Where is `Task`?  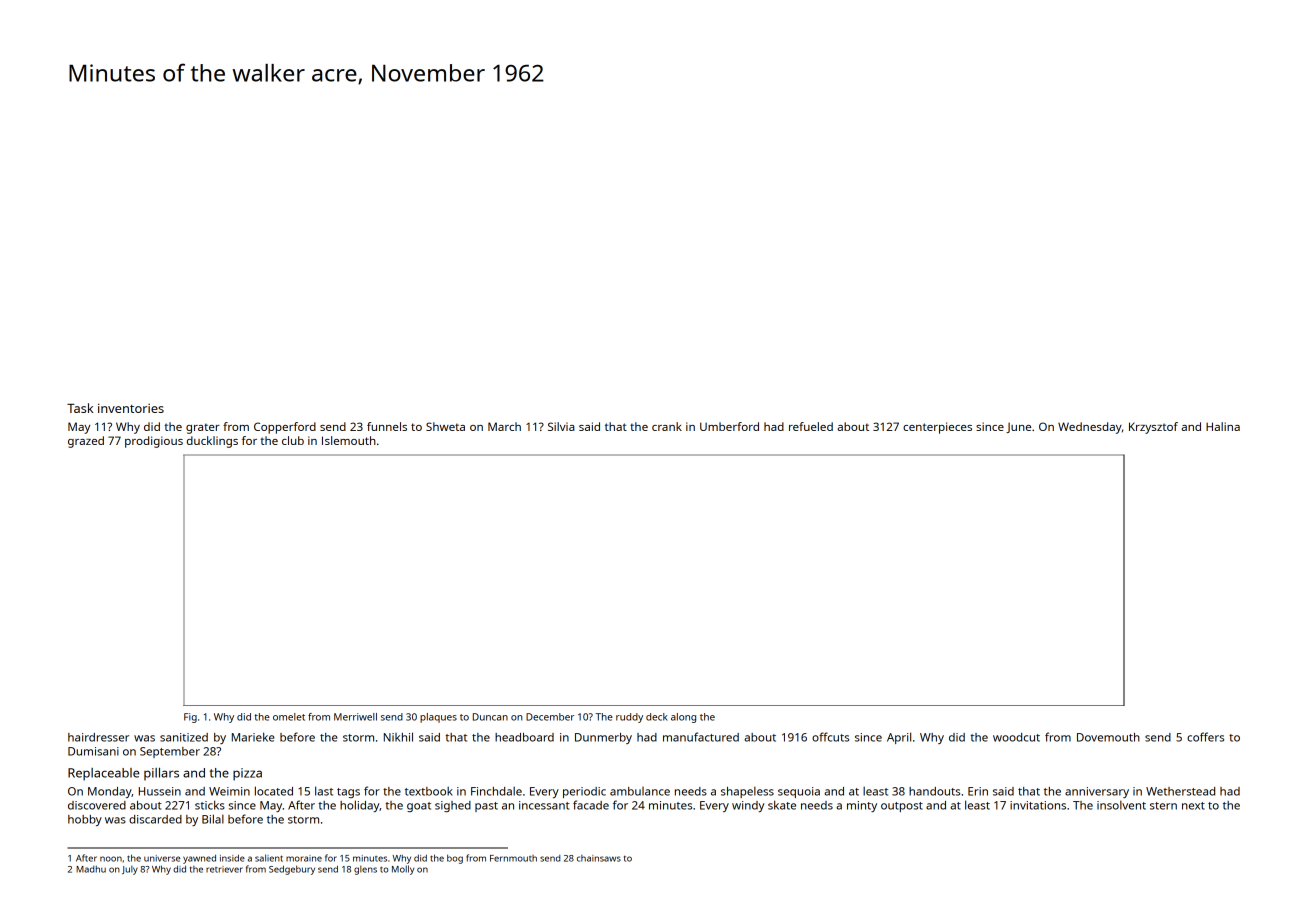 Task is located at coordinates (80, 408).
